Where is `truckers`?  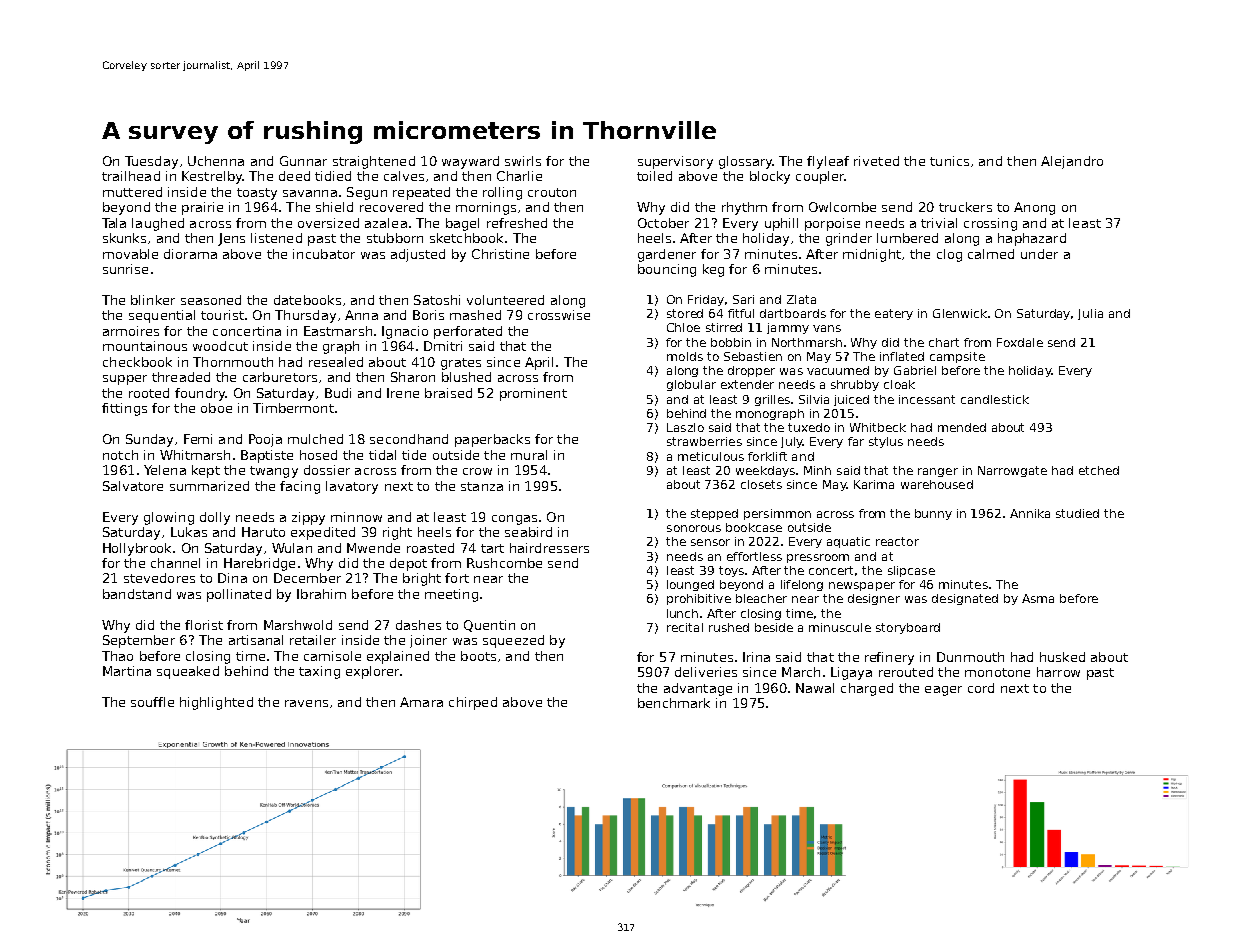 truckers is located at coordinates (965, 207).
